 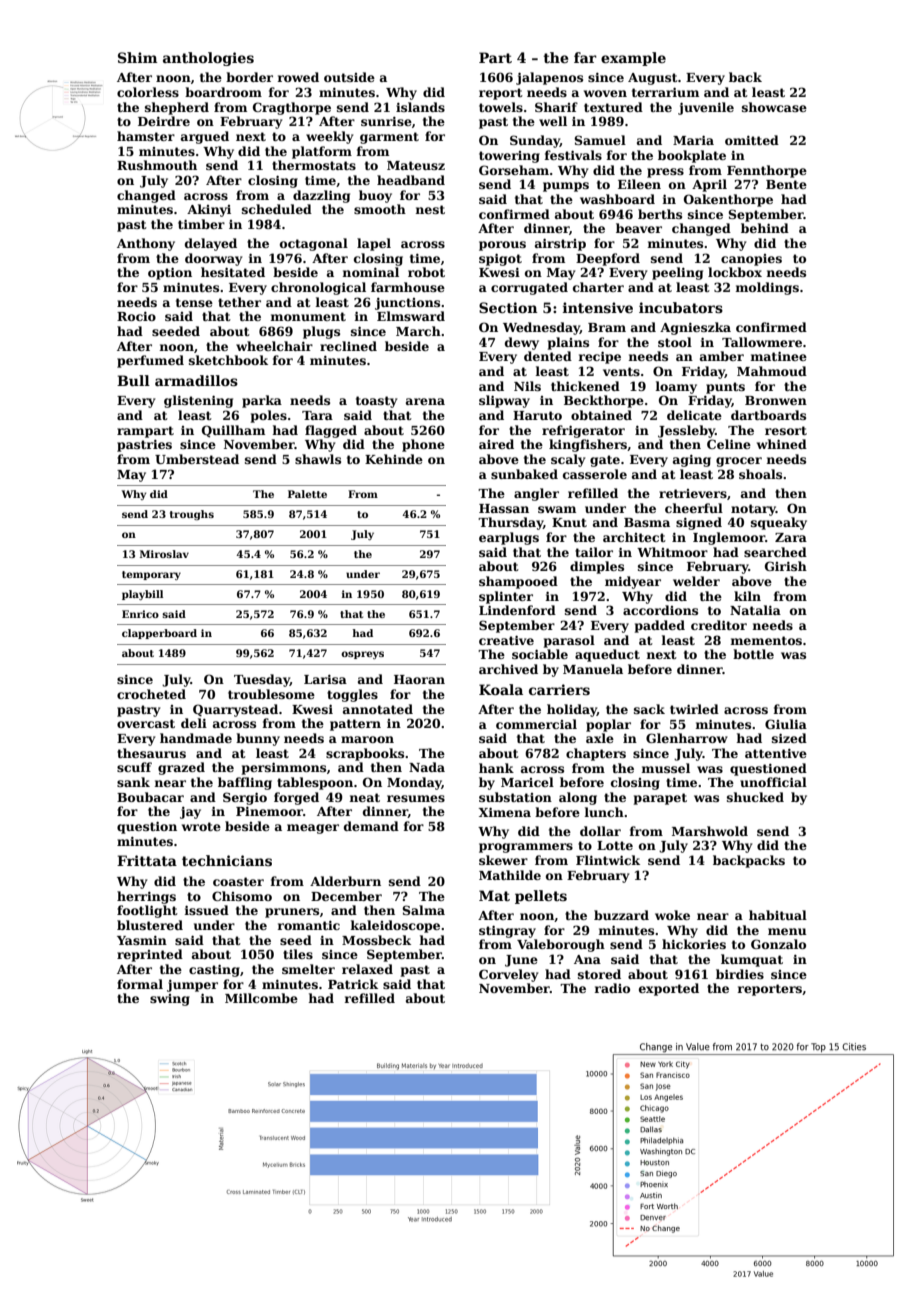 What do you see at coordinates (411, 316) in the document?
I see `Elmsward` at bounding box center [411, 316].
